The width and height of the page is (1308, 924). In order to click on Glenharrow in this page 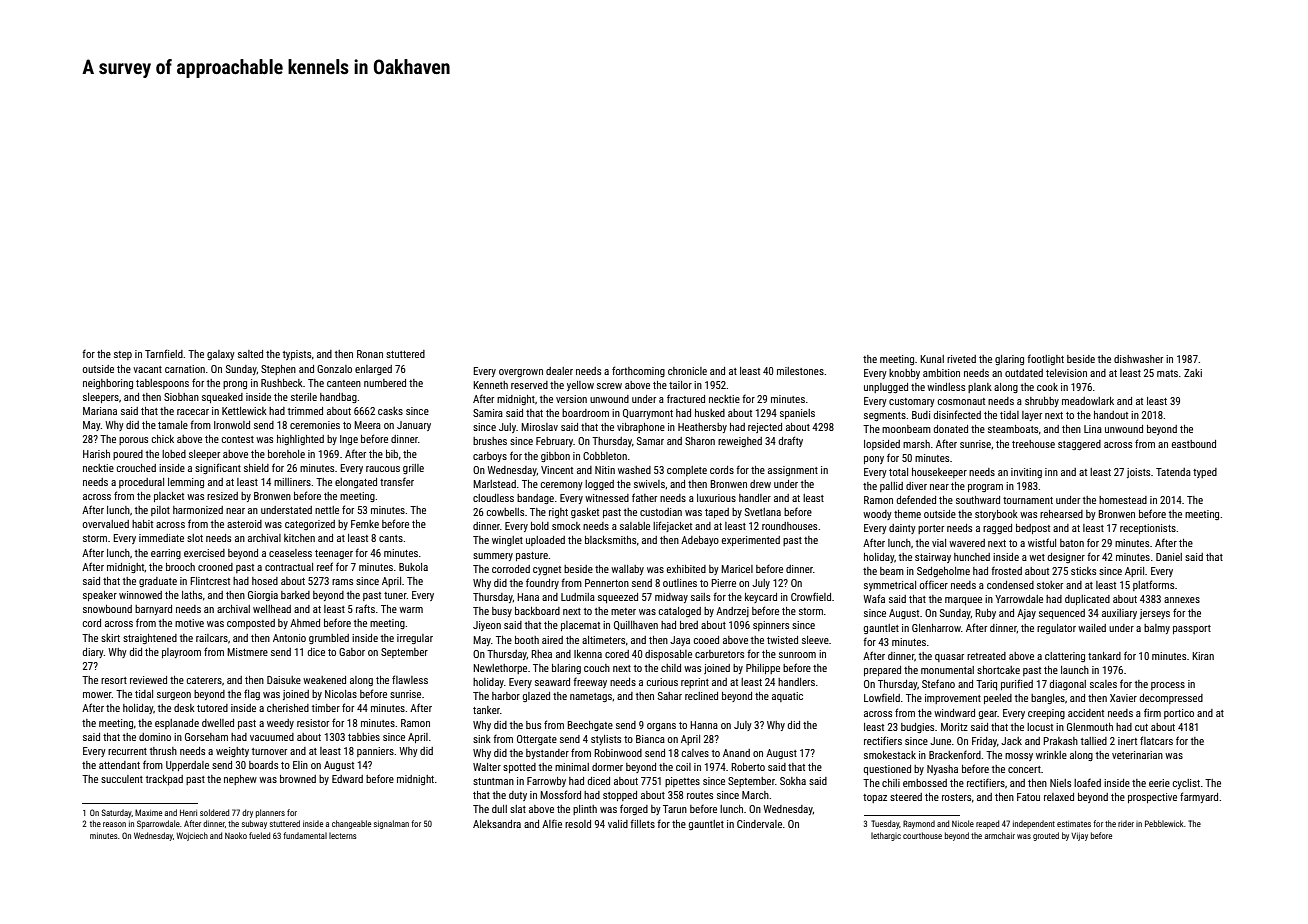, I will do `click(936, 628)`.
